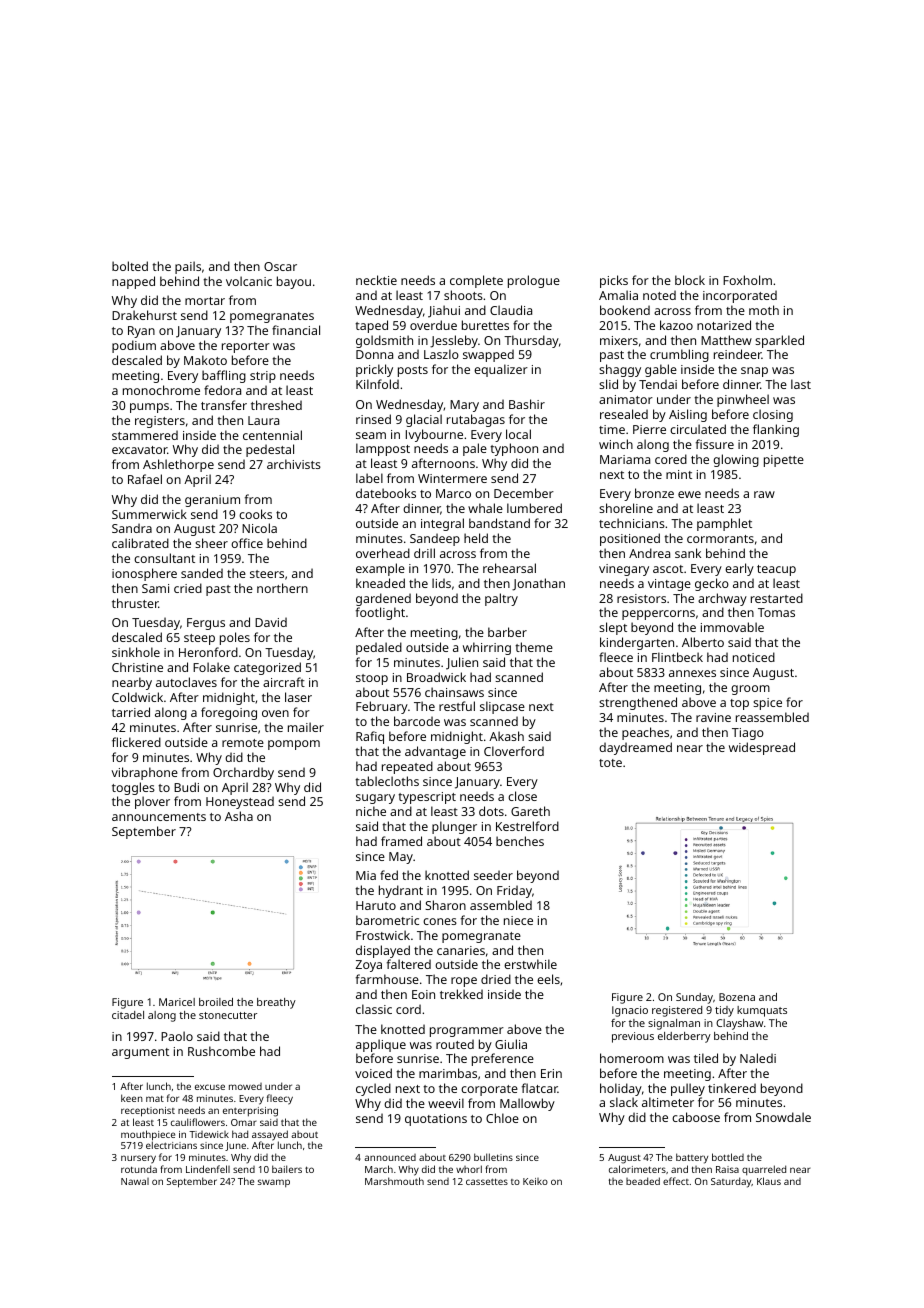 The image size is (924, 1308). I want to click on pipette, so click(784, 461).
